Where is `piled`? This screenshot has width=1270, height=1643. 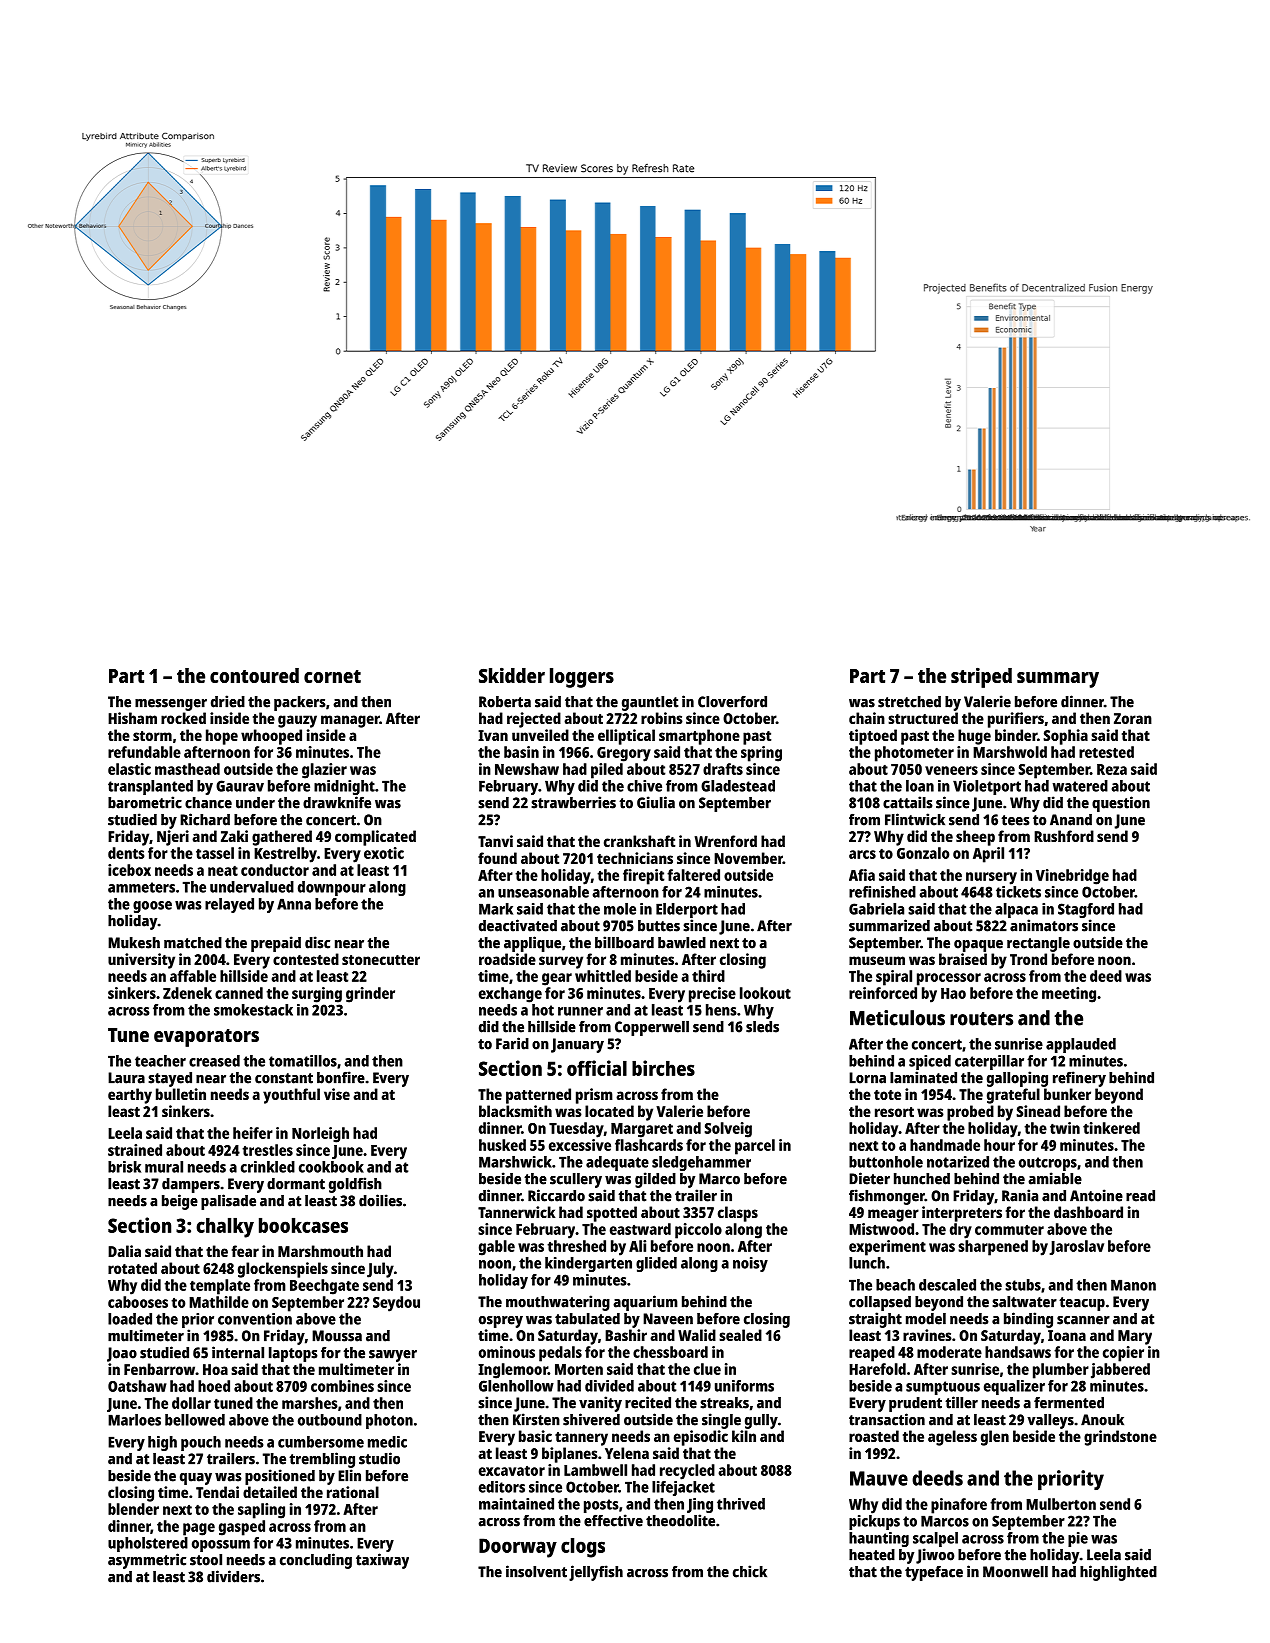
piled is located at coordinates (607, 771).
